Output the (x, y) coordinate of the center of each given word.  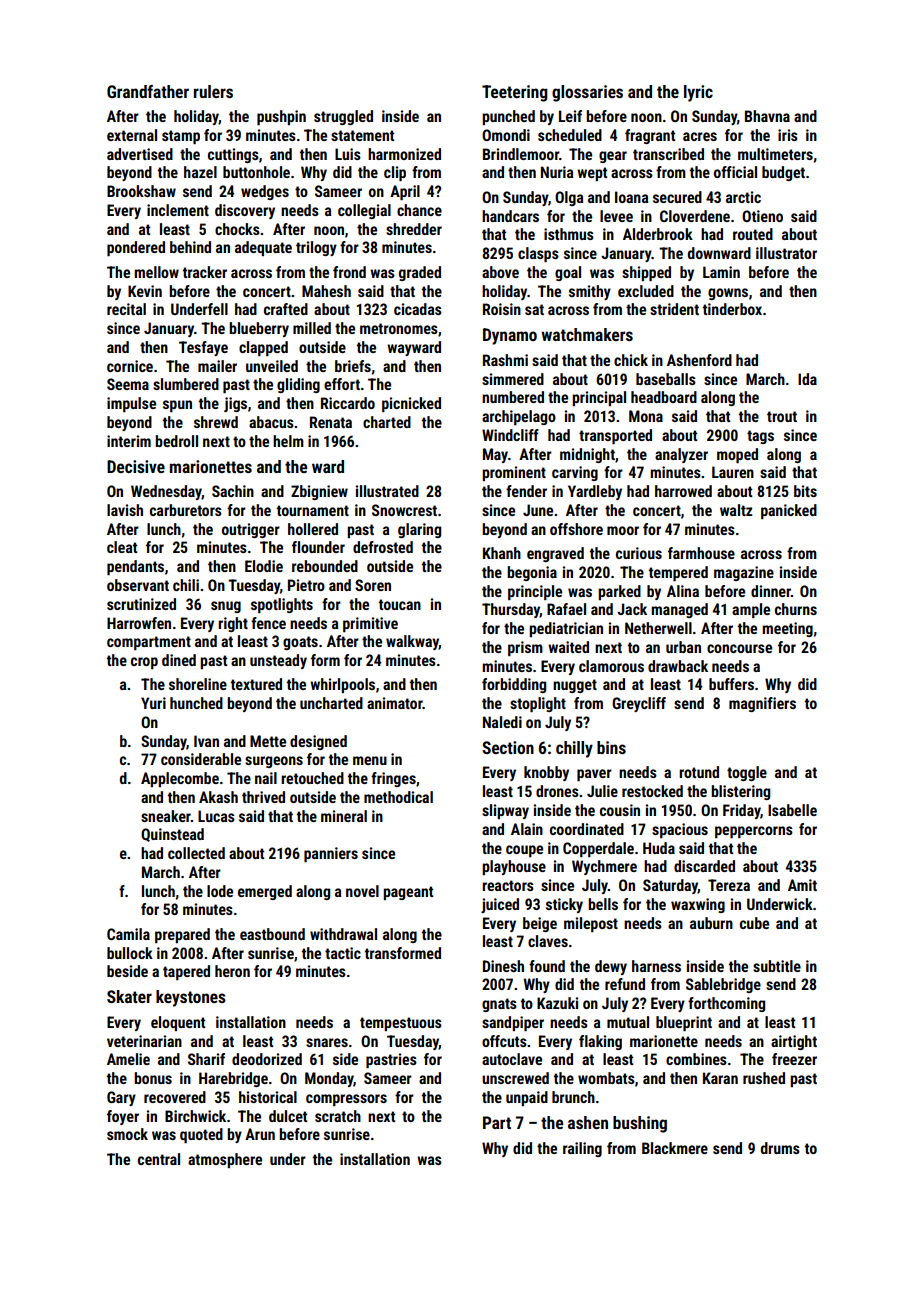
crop (144, 663)
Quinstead (172, 835)
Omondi (506, 135)
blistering (740, 792)
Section (508, 747)
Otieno (762, 216)
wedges (265, 192)
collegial (364, 211)
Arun (260, 1134)
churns (796, 609)
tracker (205, 272)
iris (788, 135)
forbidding (514, 685)
